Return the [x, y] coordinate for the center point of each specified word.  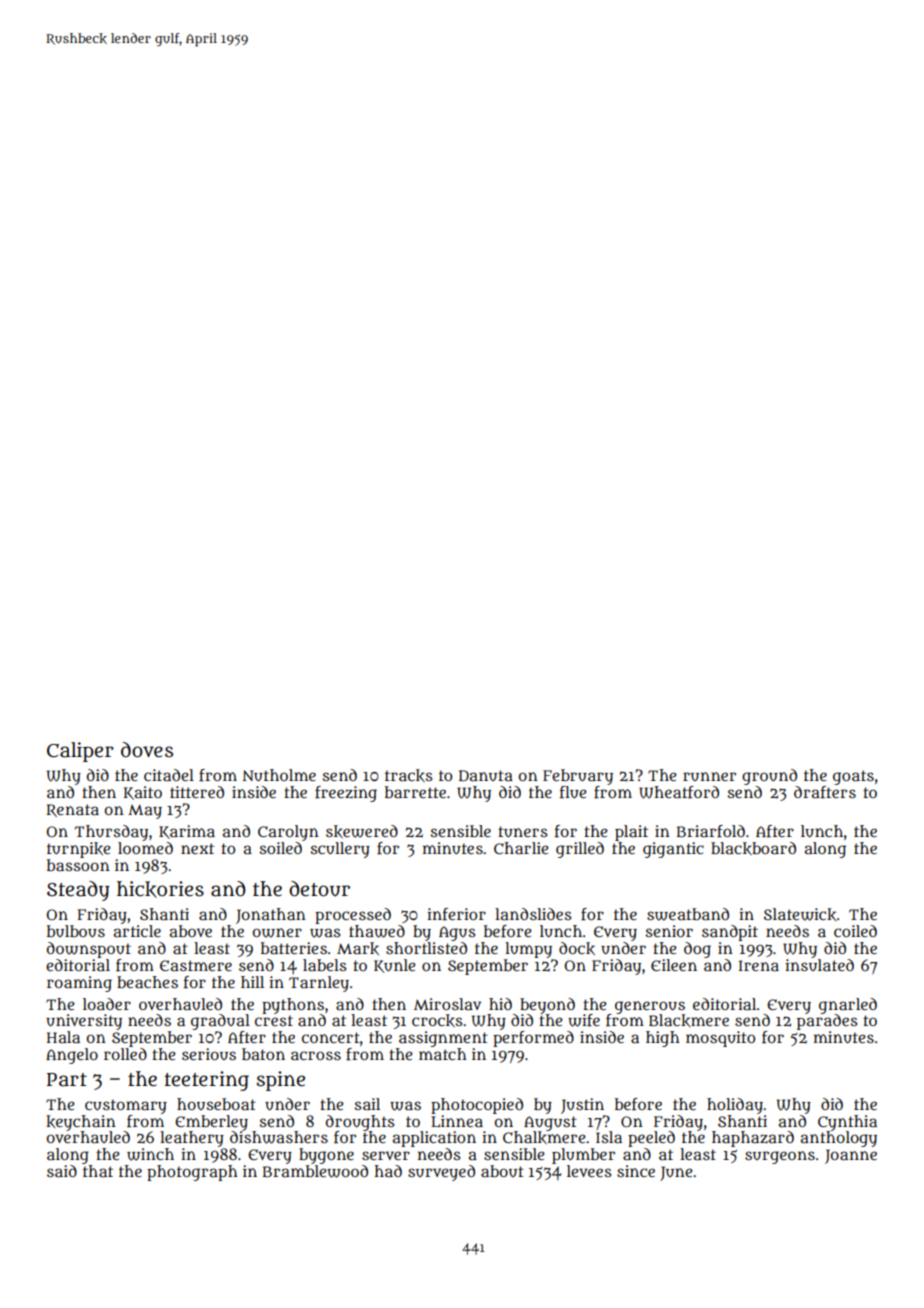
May [145, 812]
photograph [192, 1173]
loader [107, 1004]
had [388, 1171]
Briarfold [711, 831]
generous [650, 1007]
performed [533, 1039]
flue [573, 792]
